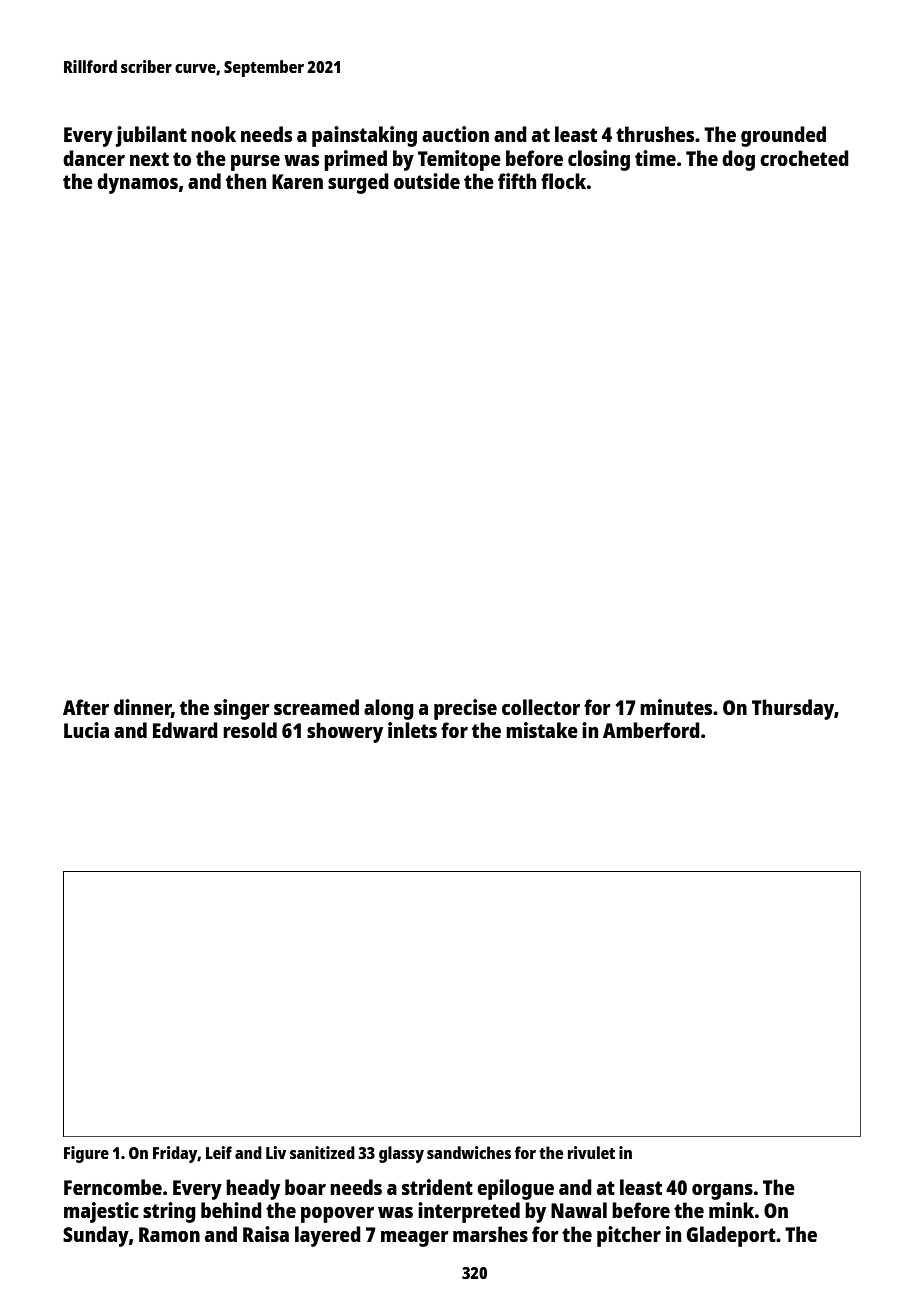 The image size is (924, 1308). What do you see at coordinates (655, 134) in the screenshot?
I see `thrushes` at bounding box center [655, 134].
